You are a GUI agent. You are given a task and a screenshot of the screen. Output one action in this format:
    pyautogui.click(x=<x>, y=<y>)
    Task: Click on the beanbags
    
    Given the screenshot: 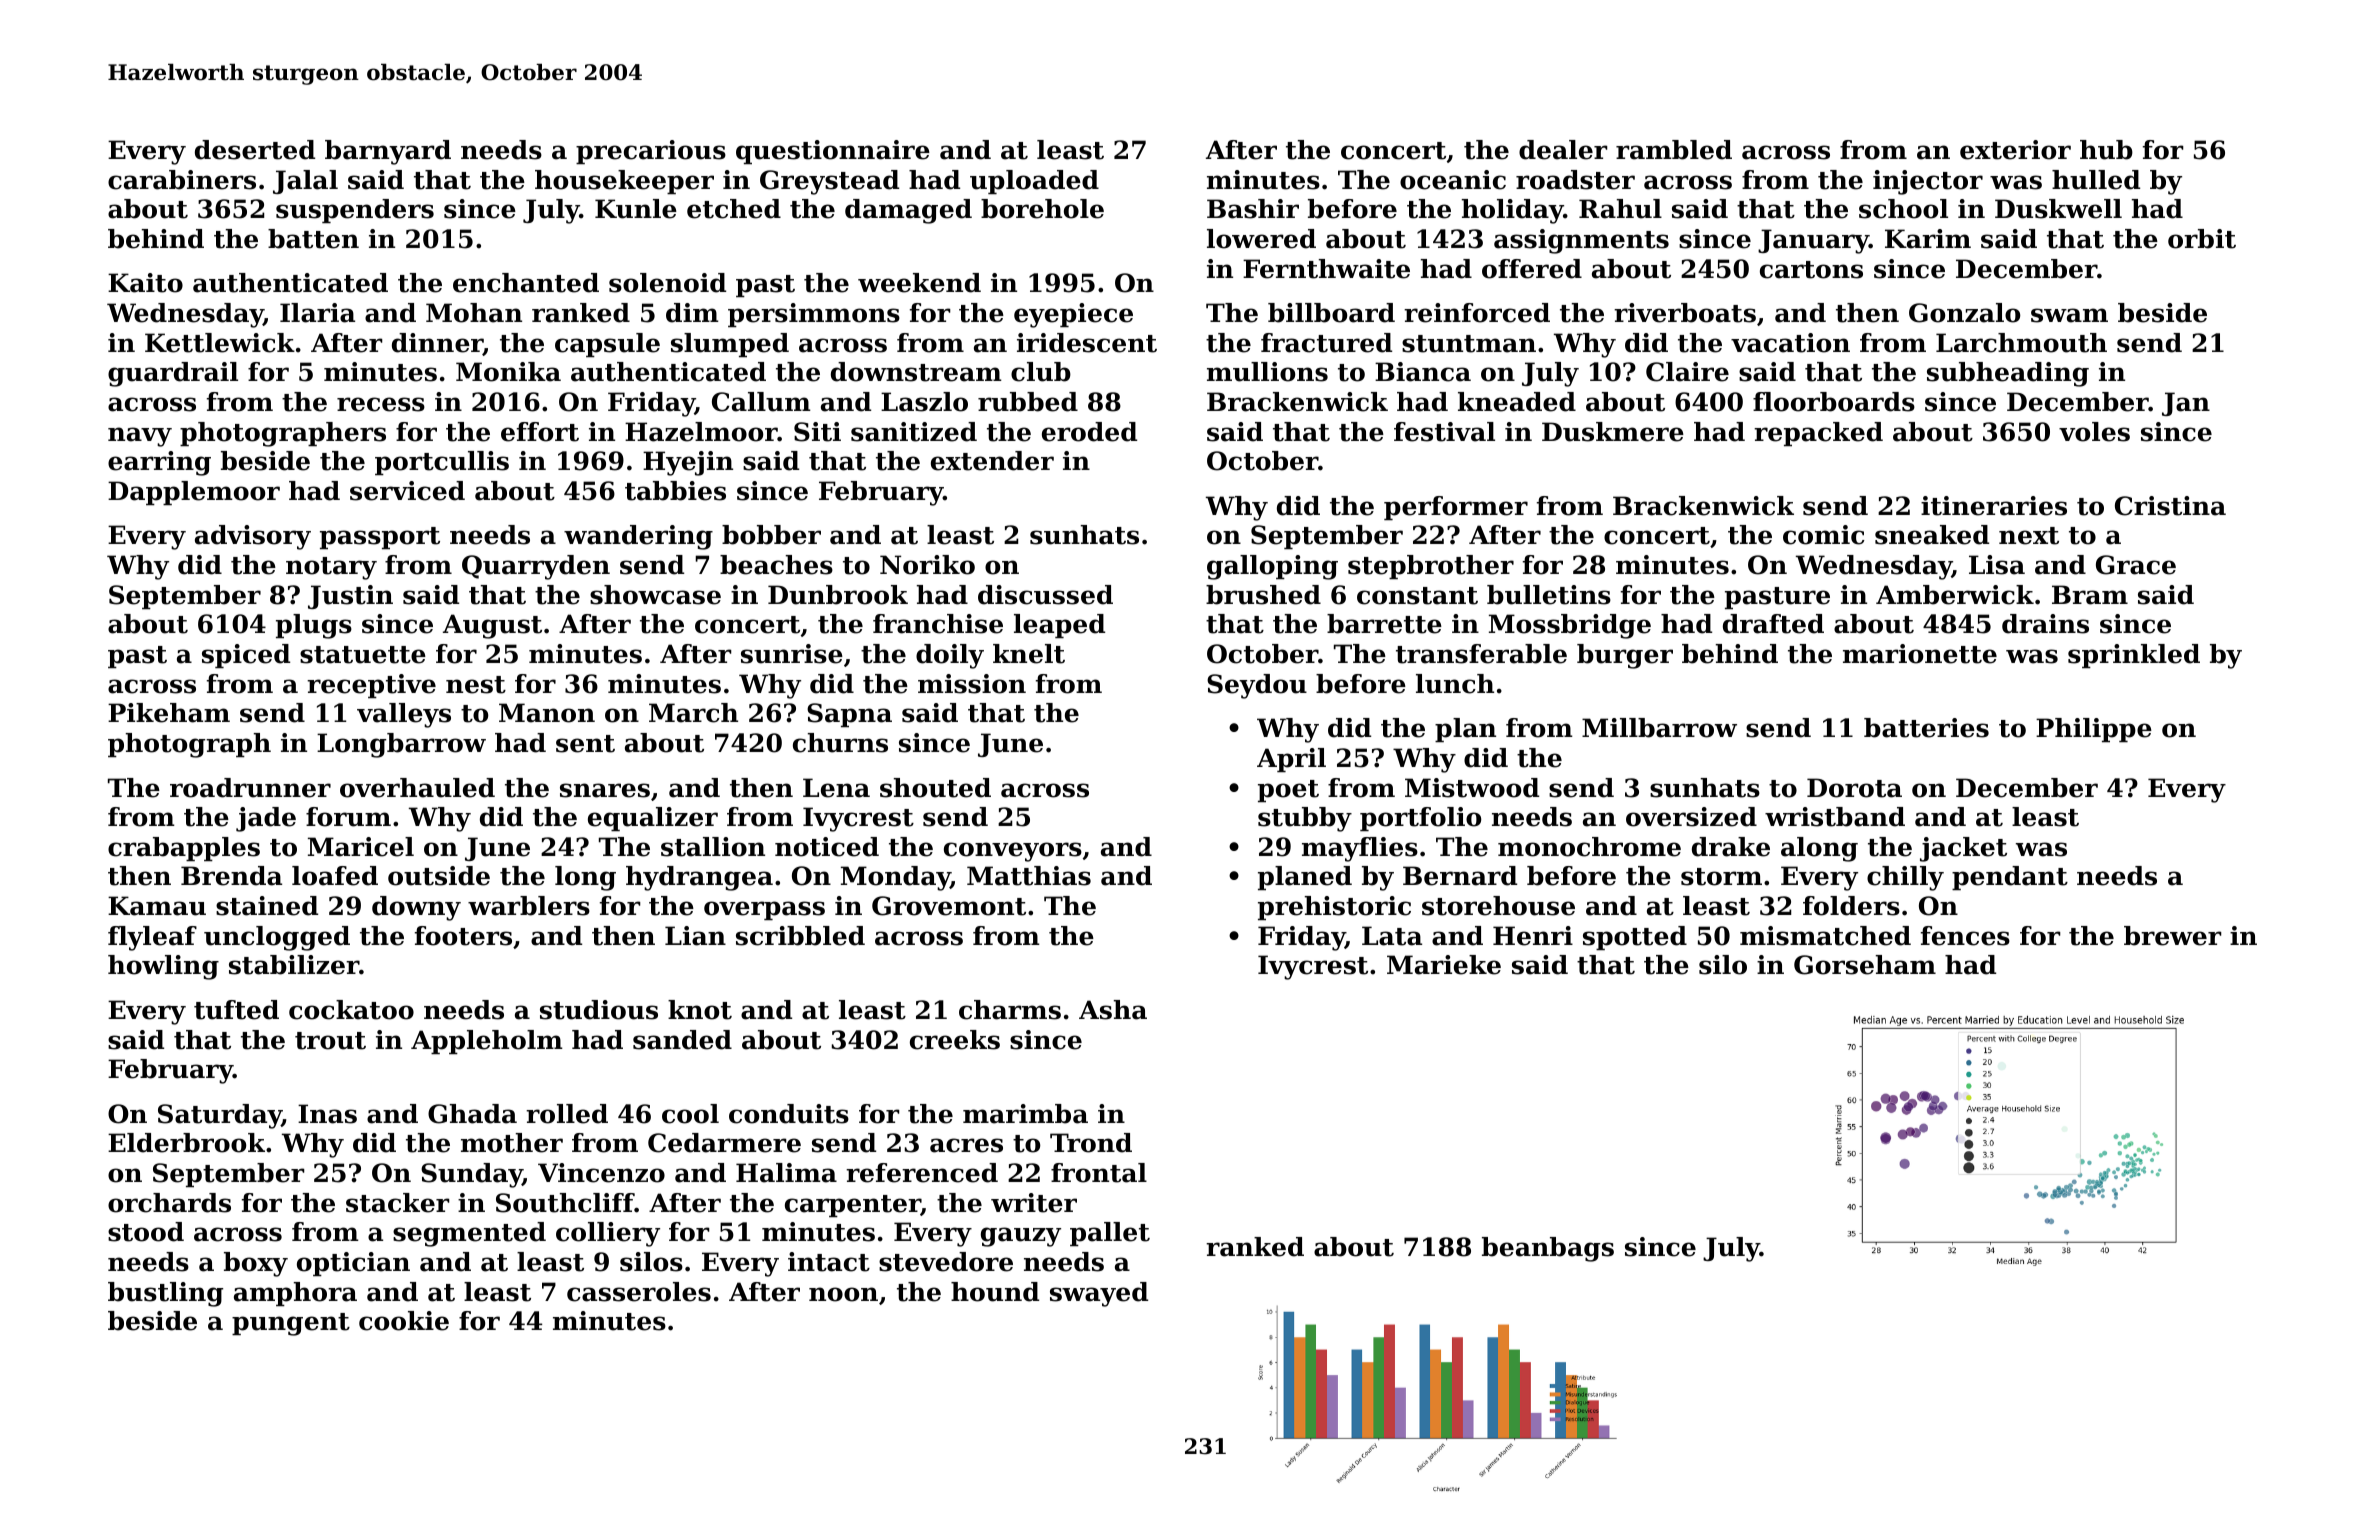 What is the action you would take?
    pyautogui.click(x=1548, y=1249)
